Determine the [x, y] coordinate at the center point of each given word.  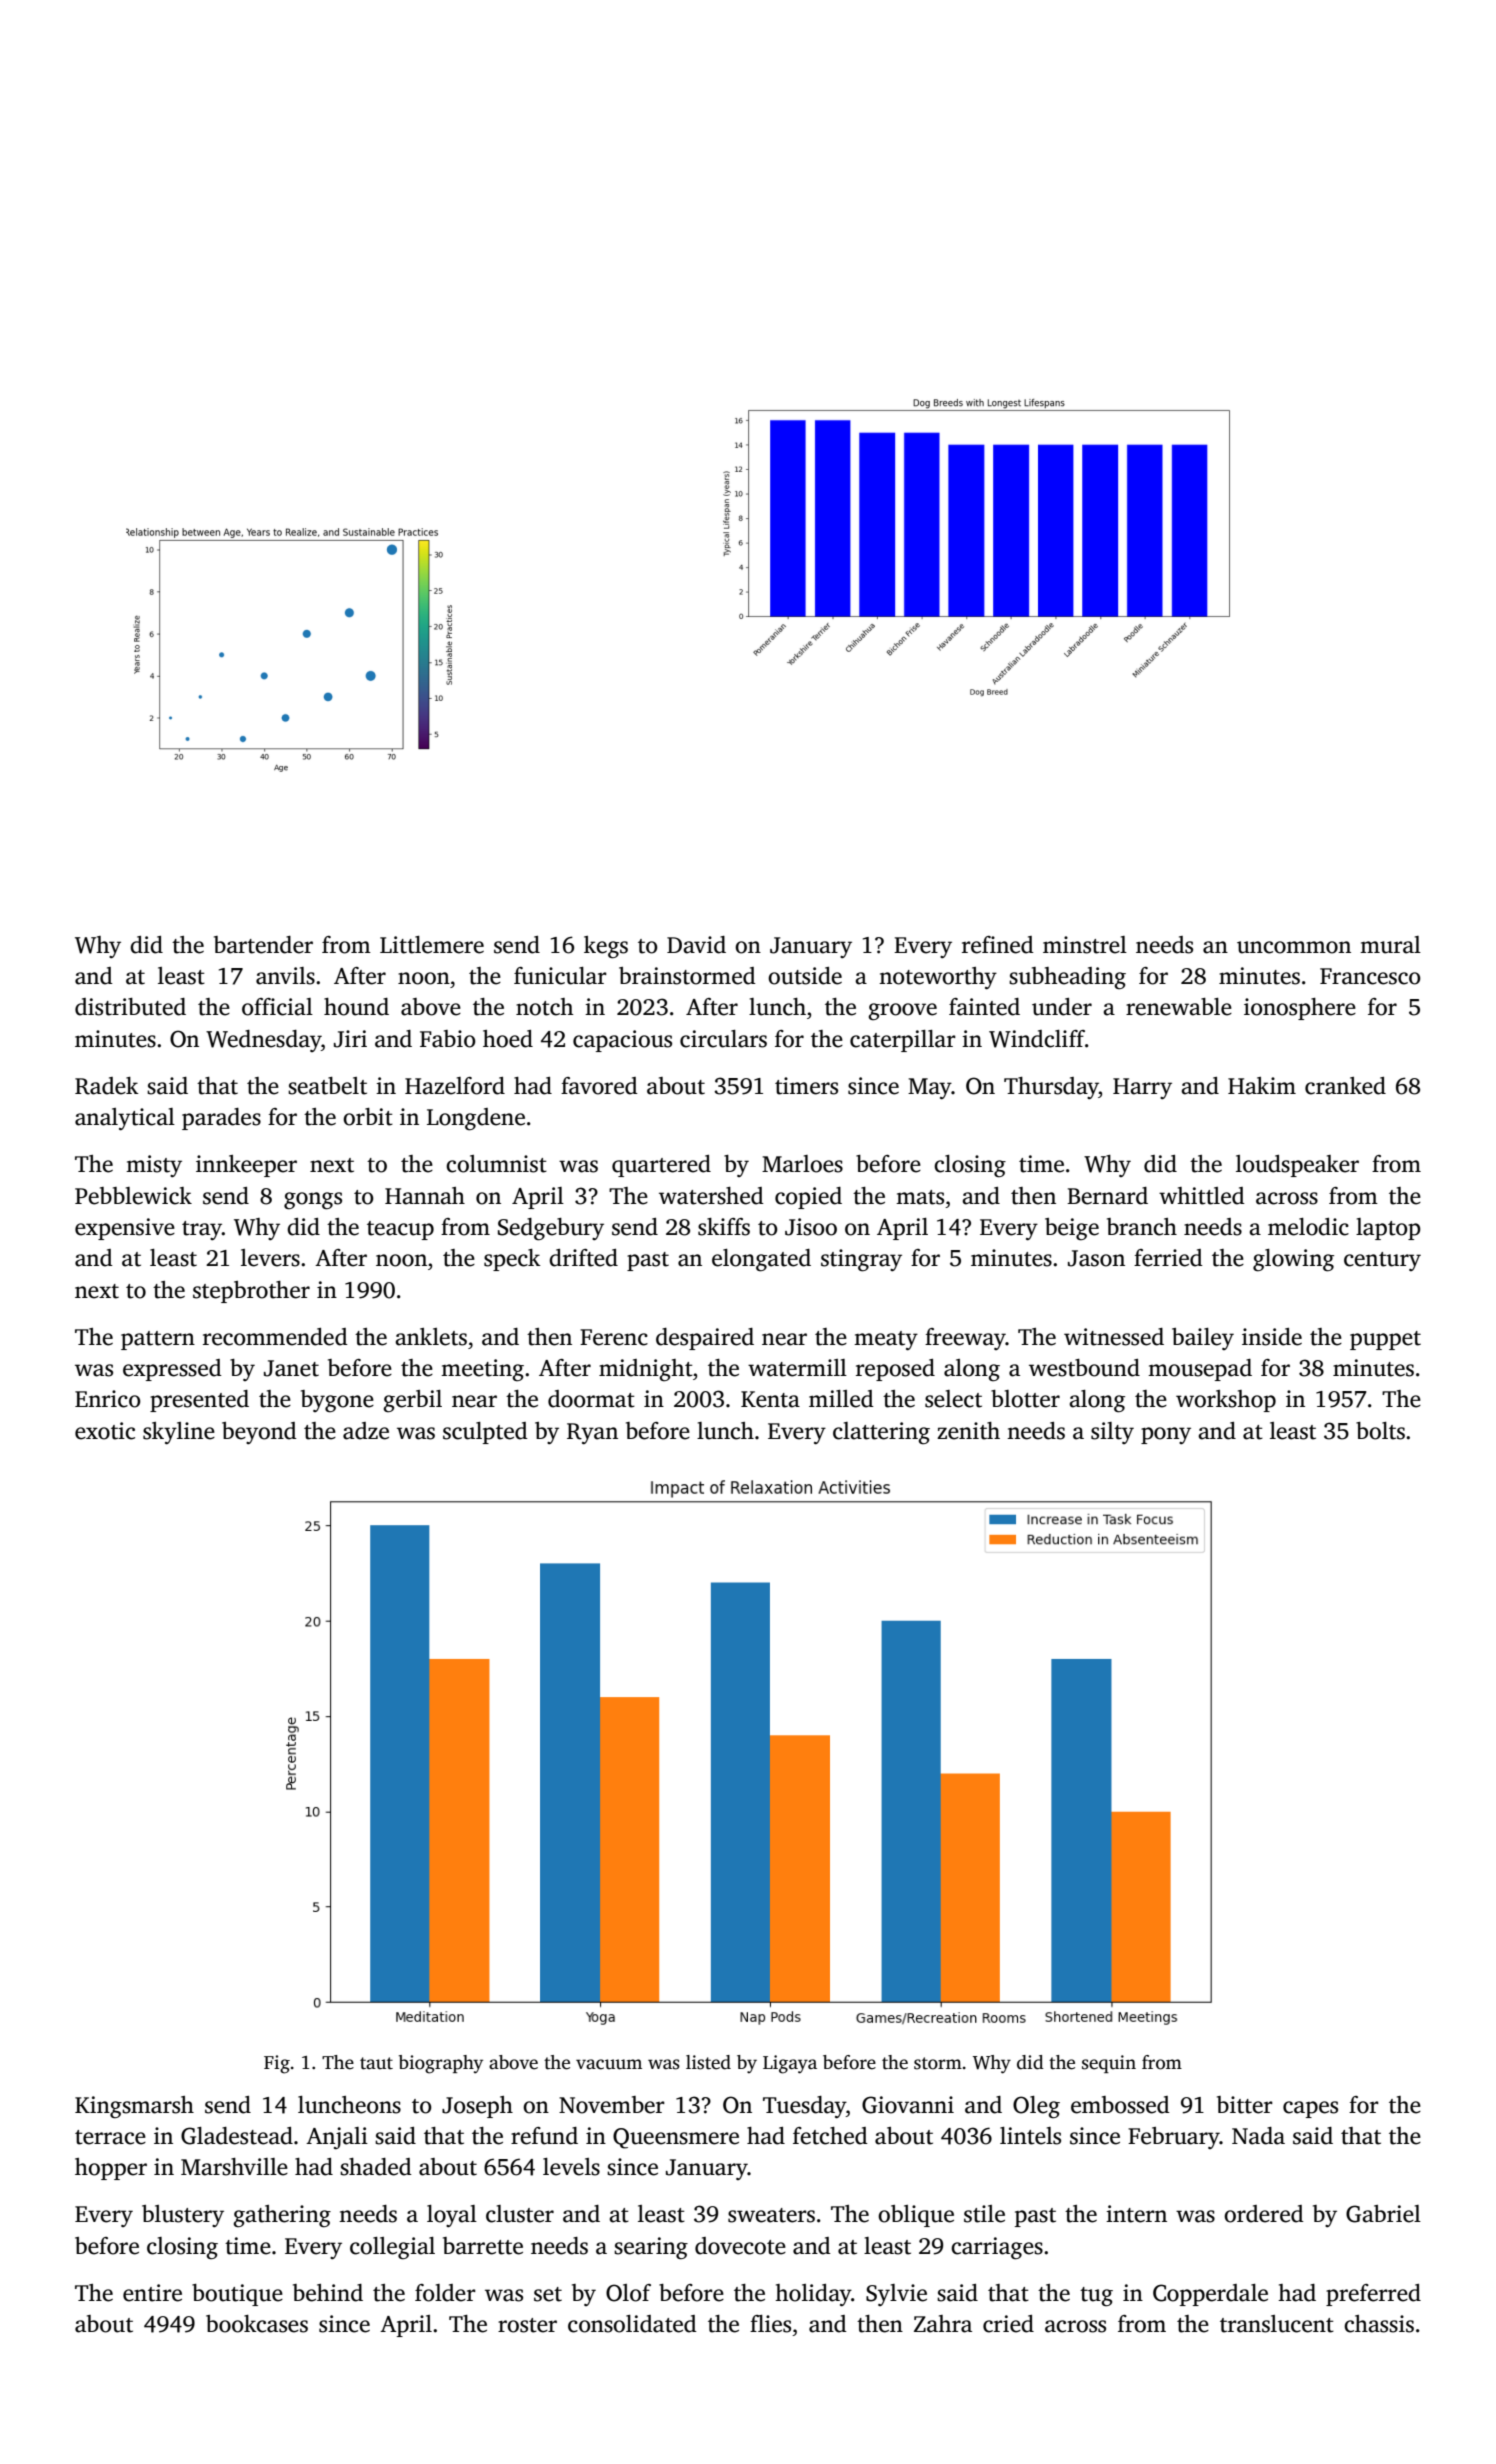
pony [1166, 1435]
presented [199, 1401]
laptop [1388, 1229]
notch [544, 1007]
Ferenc [614, 1337]
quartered [661, 1166]
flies [770, 2324]
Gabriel [1383, 2214]
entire [152, 2293]
